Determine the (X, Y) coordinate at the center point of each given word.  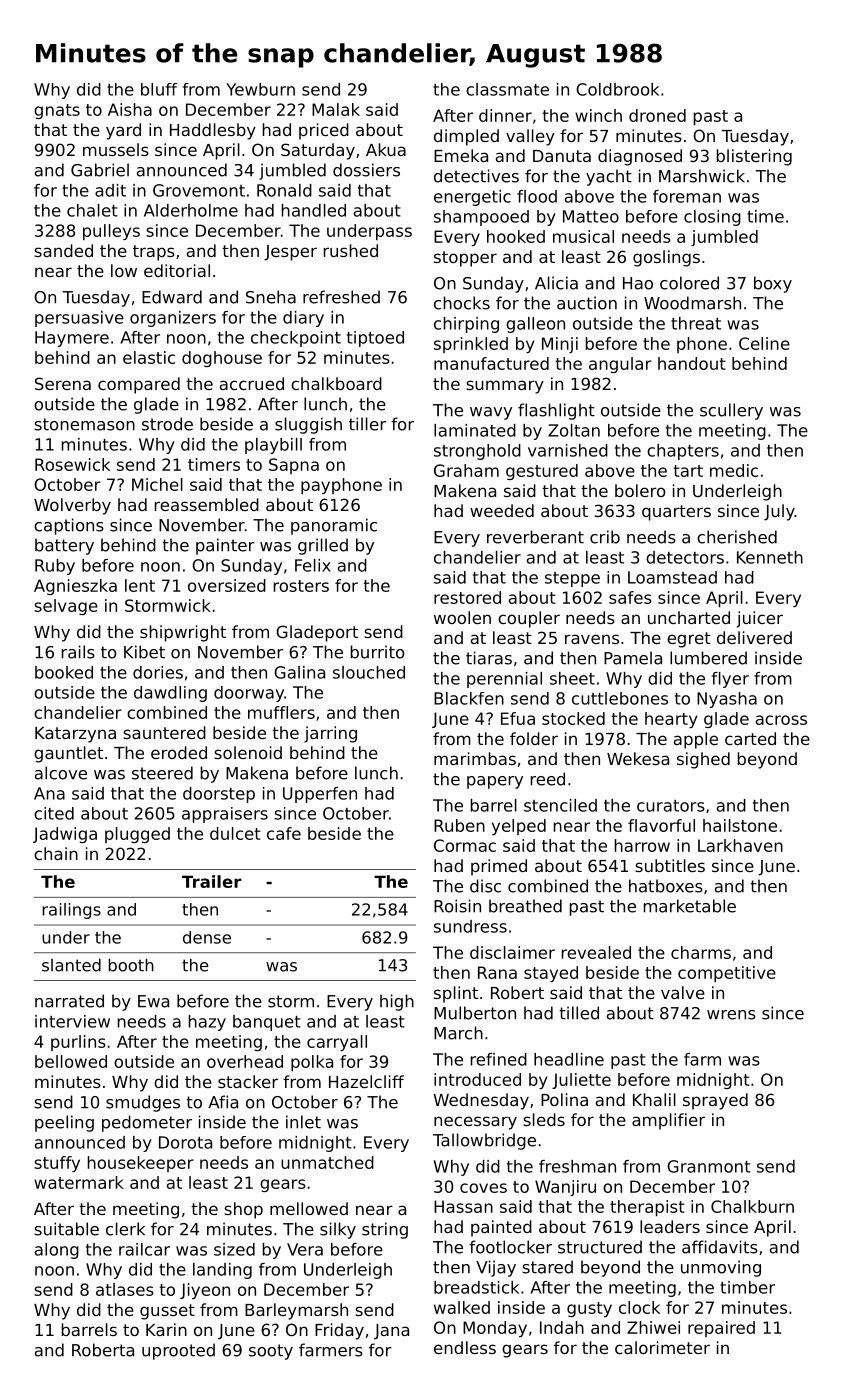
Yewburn (260, 89)
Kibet (144, 652)
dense (207, 937)
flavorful (661, 825)
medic (734, 470)
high (397, 1002)
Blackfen (469, 698)
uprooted (178, 1351)
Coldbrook (617, 89)
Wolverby (72, 506)
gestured (542, 472)
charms (701, 952)
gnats (57, 111)
